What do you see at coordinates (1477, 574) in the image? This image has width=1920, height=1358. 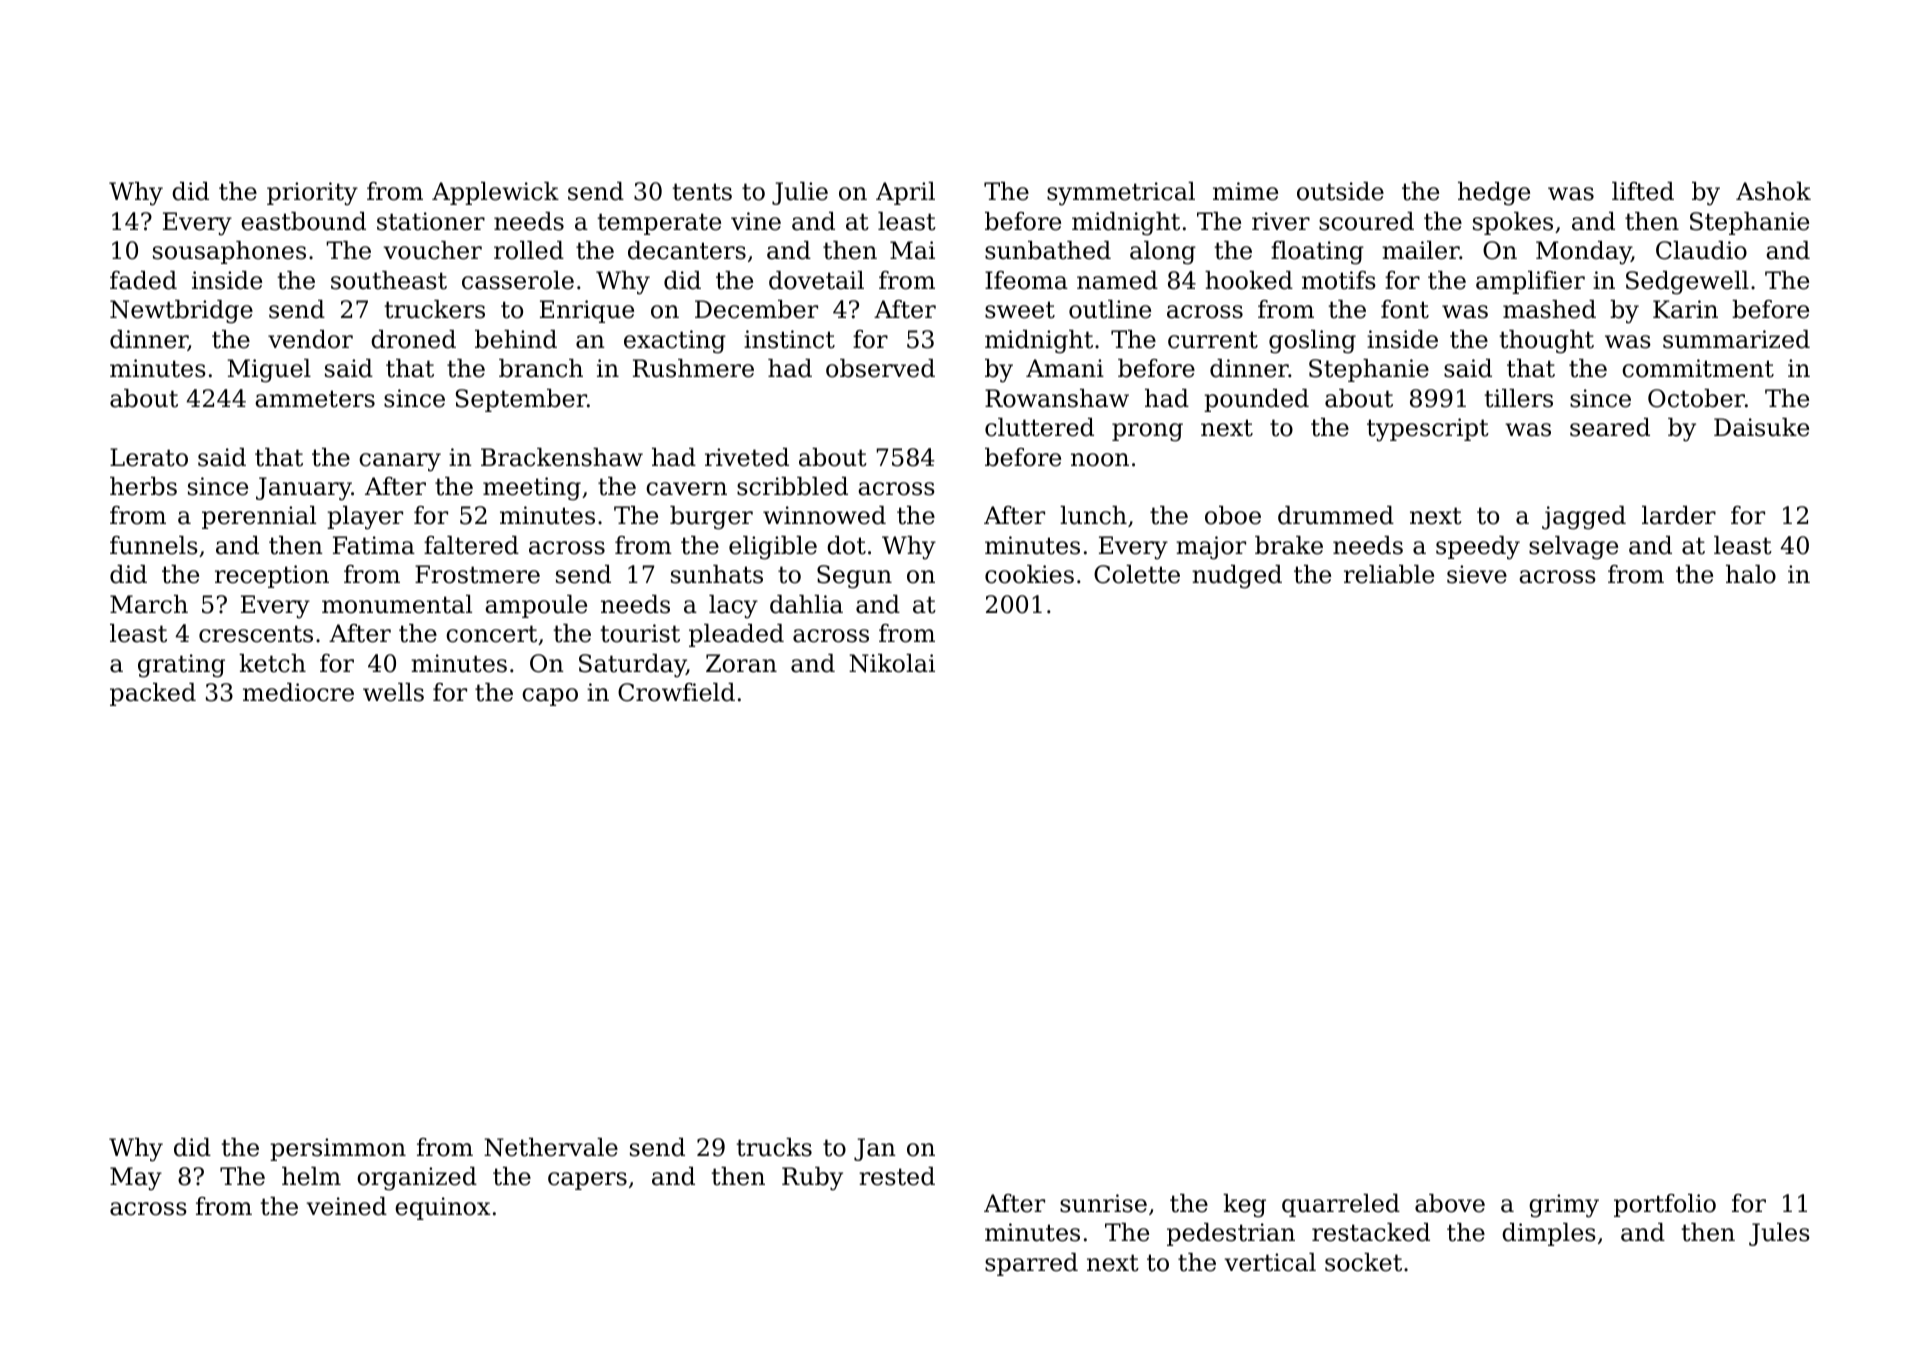 I see `sieve` at bounding box center [1477, 574].
